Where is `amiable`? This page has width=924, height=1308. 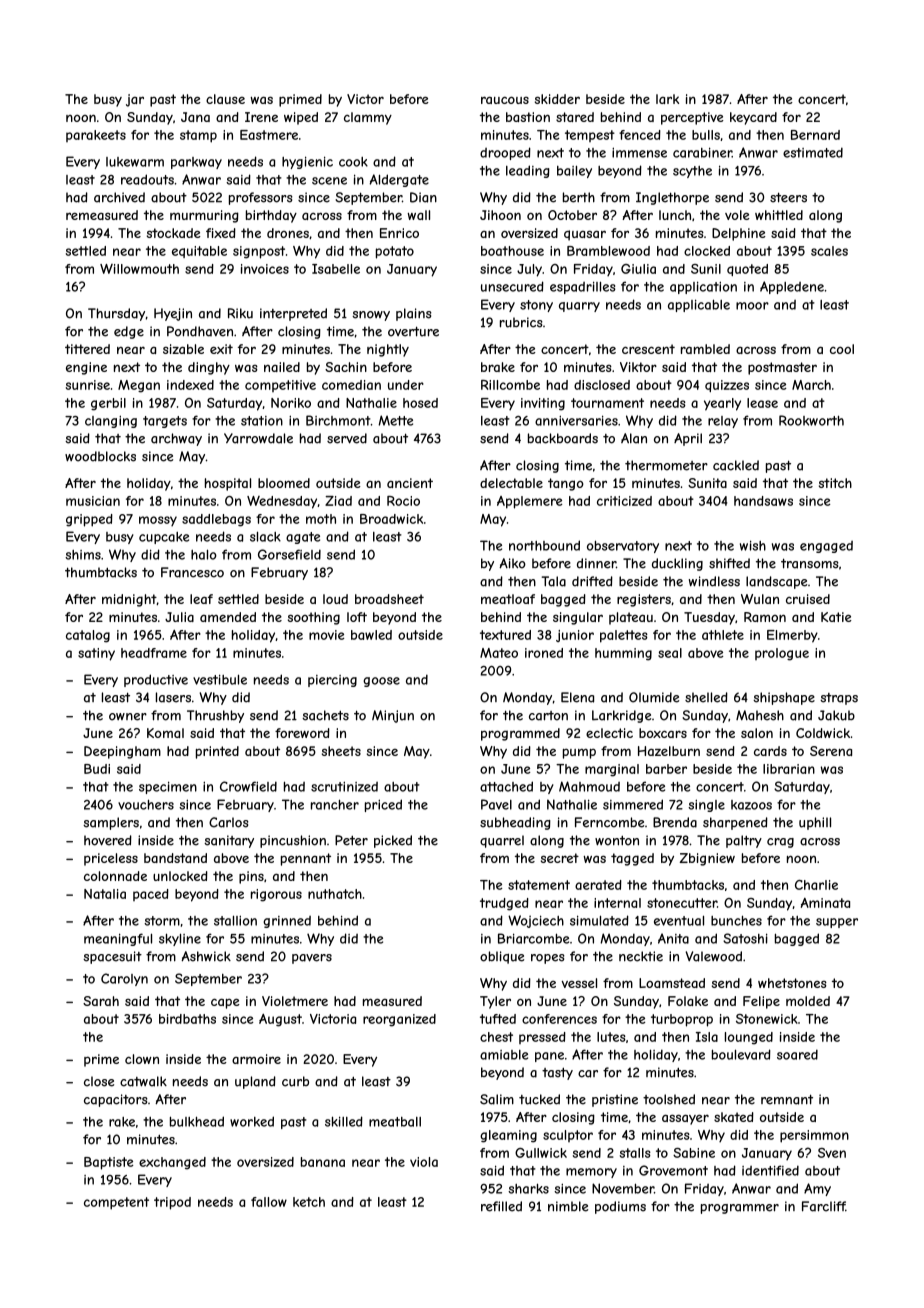 amiable is located at coordinates (504, 1055).
